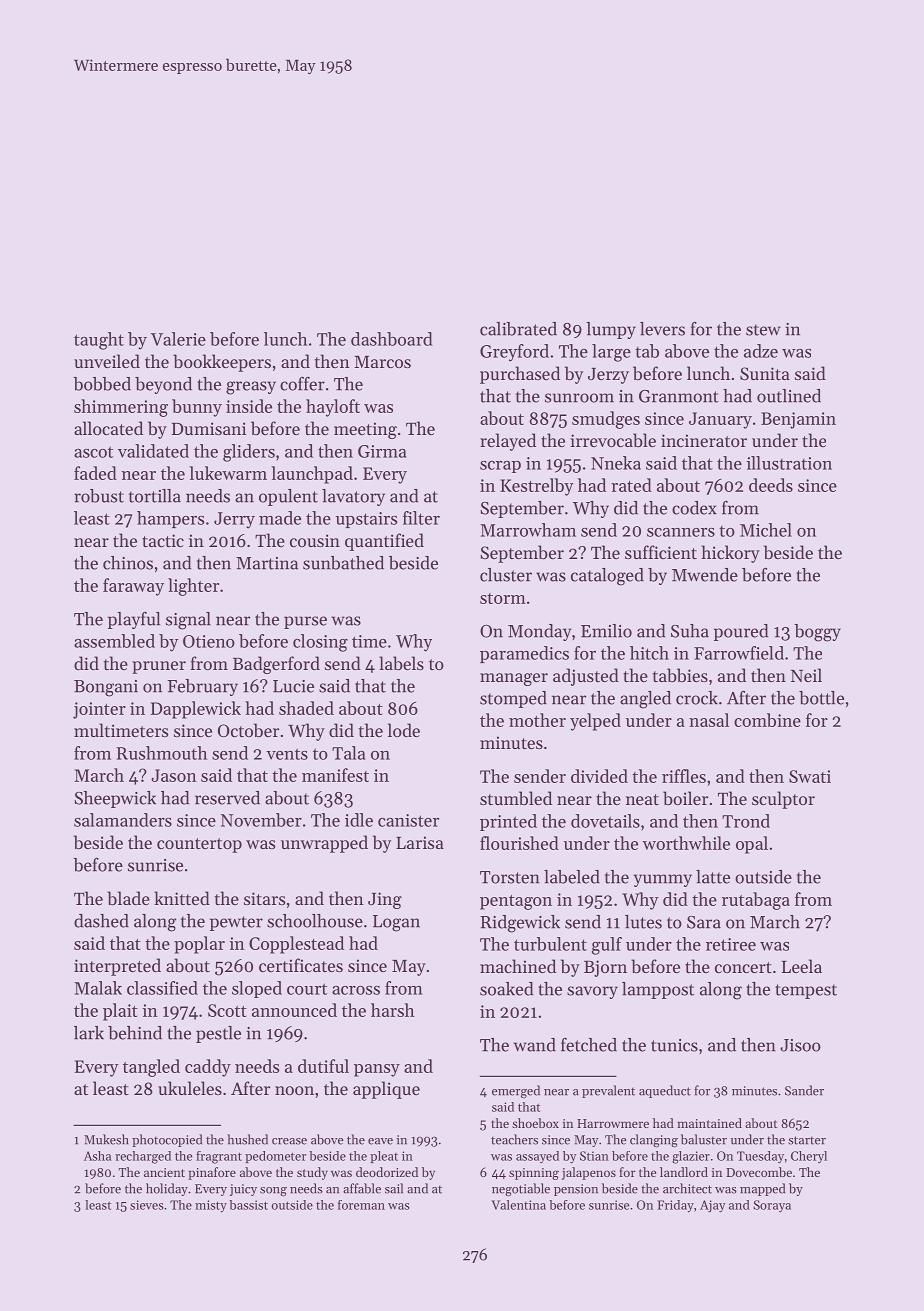 Image resolution: width=924 pixels, height=1311 pixels. I want to click on riffles, so click(684, 776).
